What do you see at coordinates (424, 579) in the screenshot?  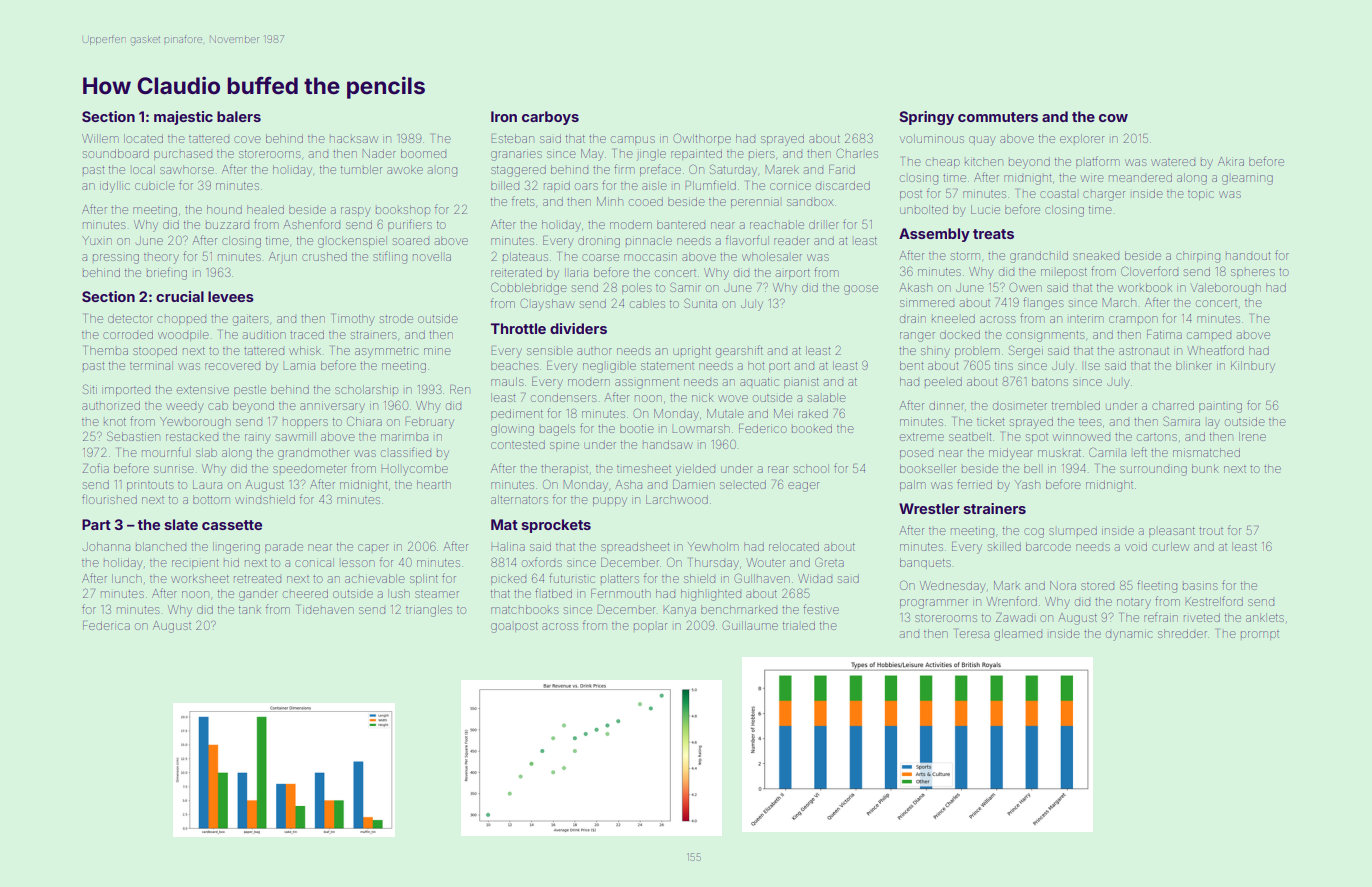 I see `splint` at bounding box center [424, 579].
